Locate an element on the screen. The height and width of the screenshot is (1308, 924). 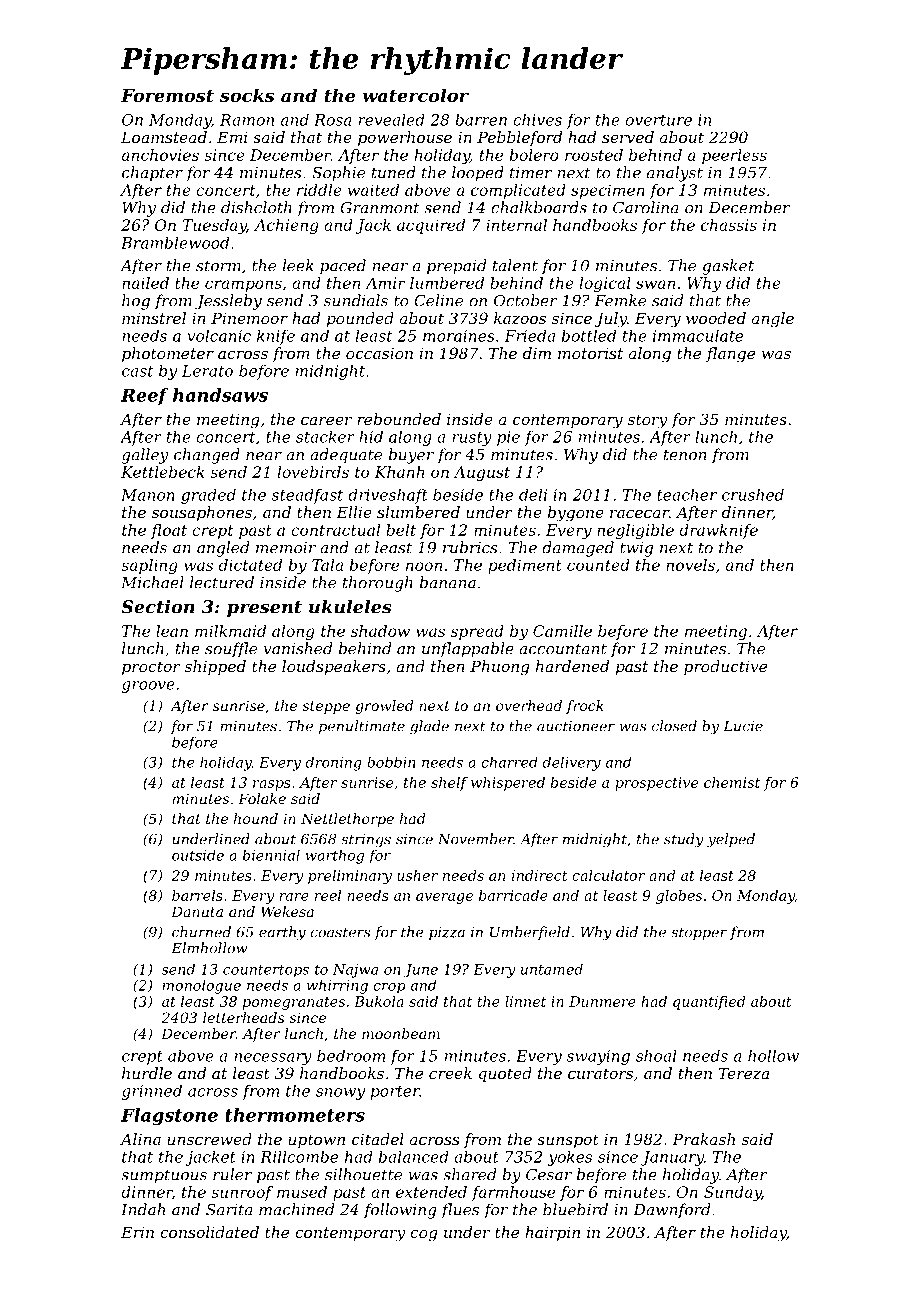
chassis is located at coordinates (729, 225).
